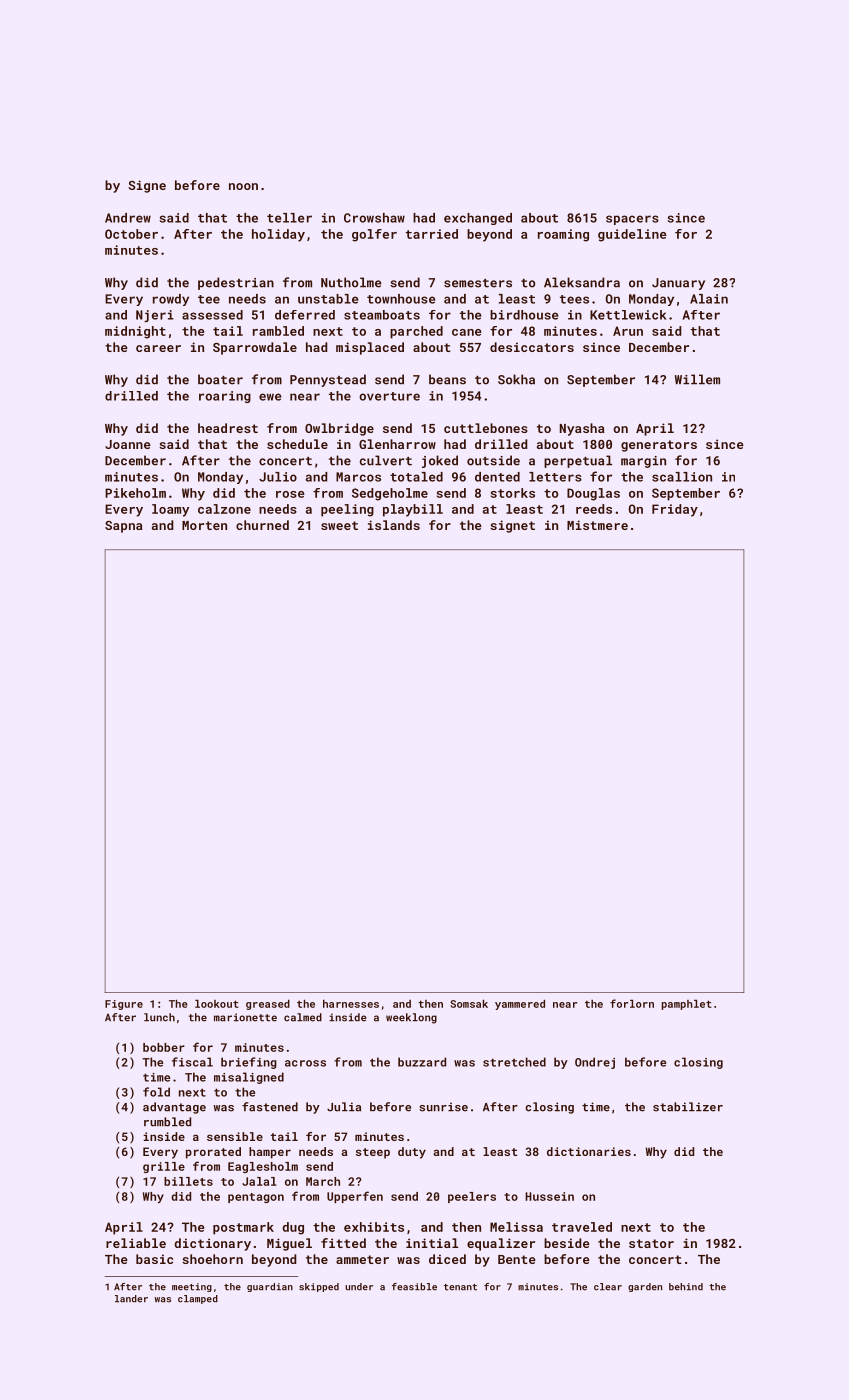  I want to click on tenant, so click(460, 1287).
